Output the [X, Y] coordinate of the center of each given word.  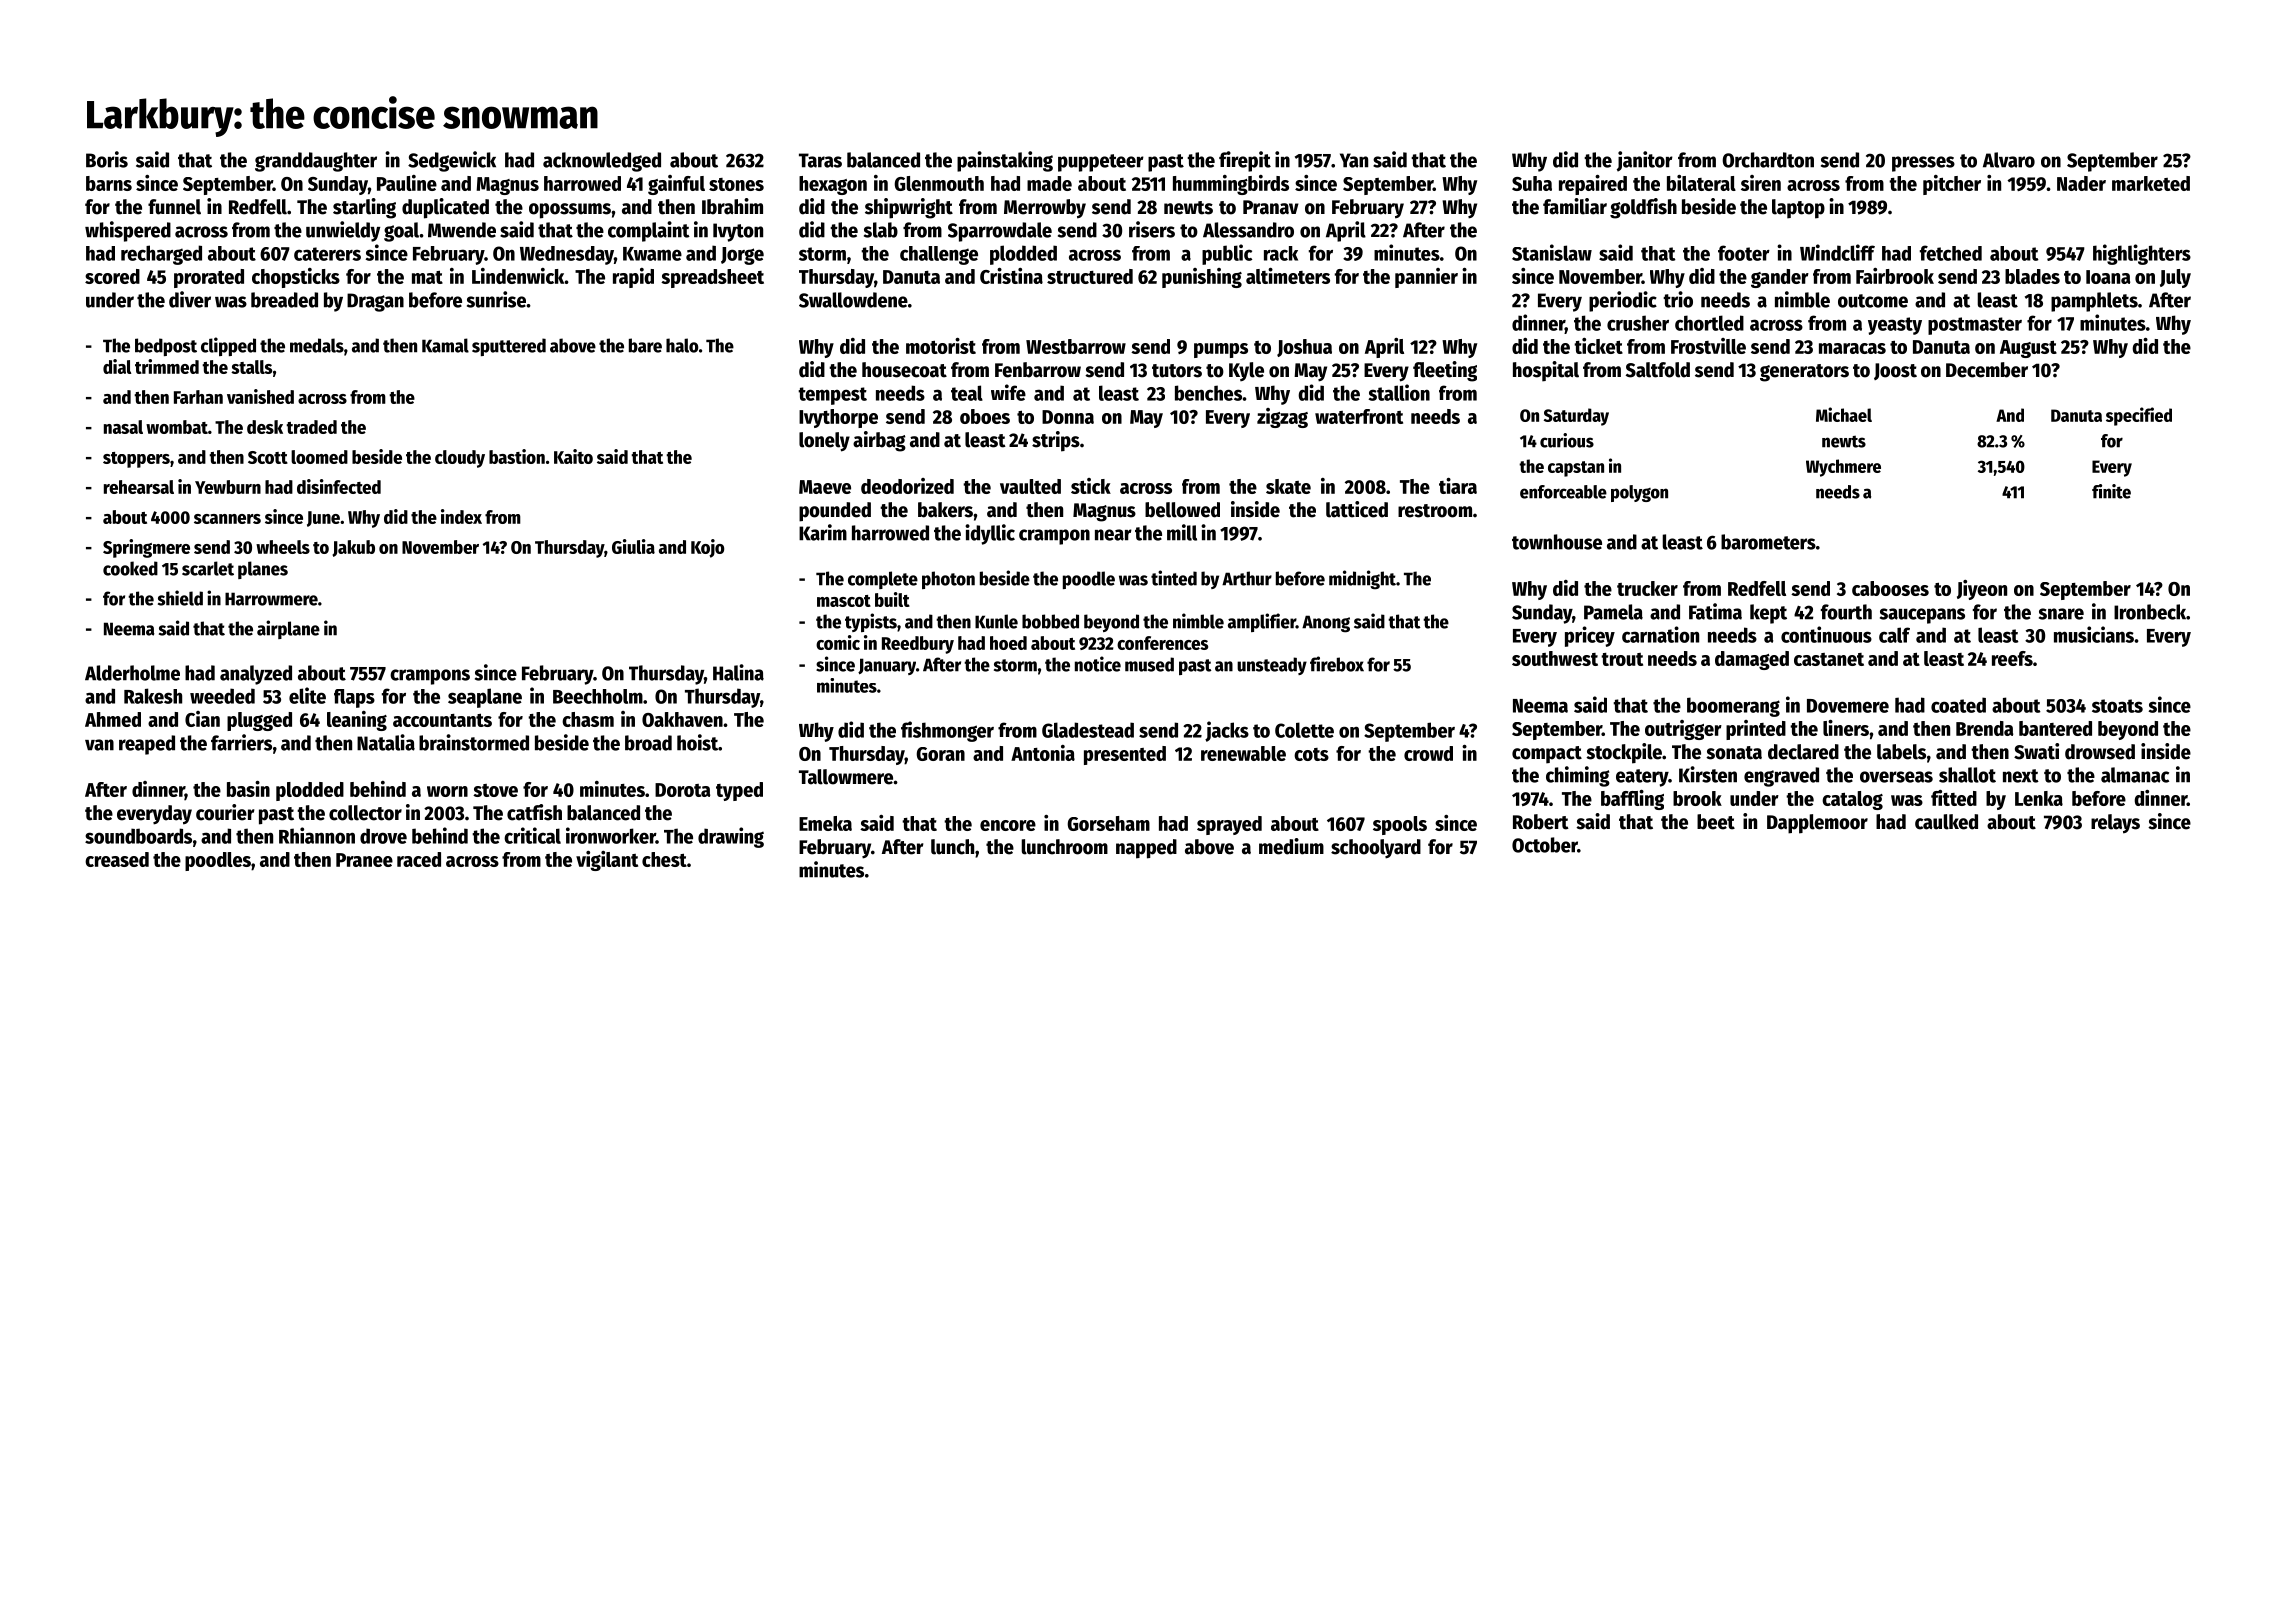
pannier [1426, 278]
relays [2115, 824]
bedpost [166, 347]
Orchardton [1768, 160]
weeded [222, 696]
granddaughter [316, 162]
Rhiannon [317, 835]
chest [664, 859]
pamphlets [2094, 302]
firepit [1245, 161]
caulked [1946, 822]
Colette [1304, 730]
